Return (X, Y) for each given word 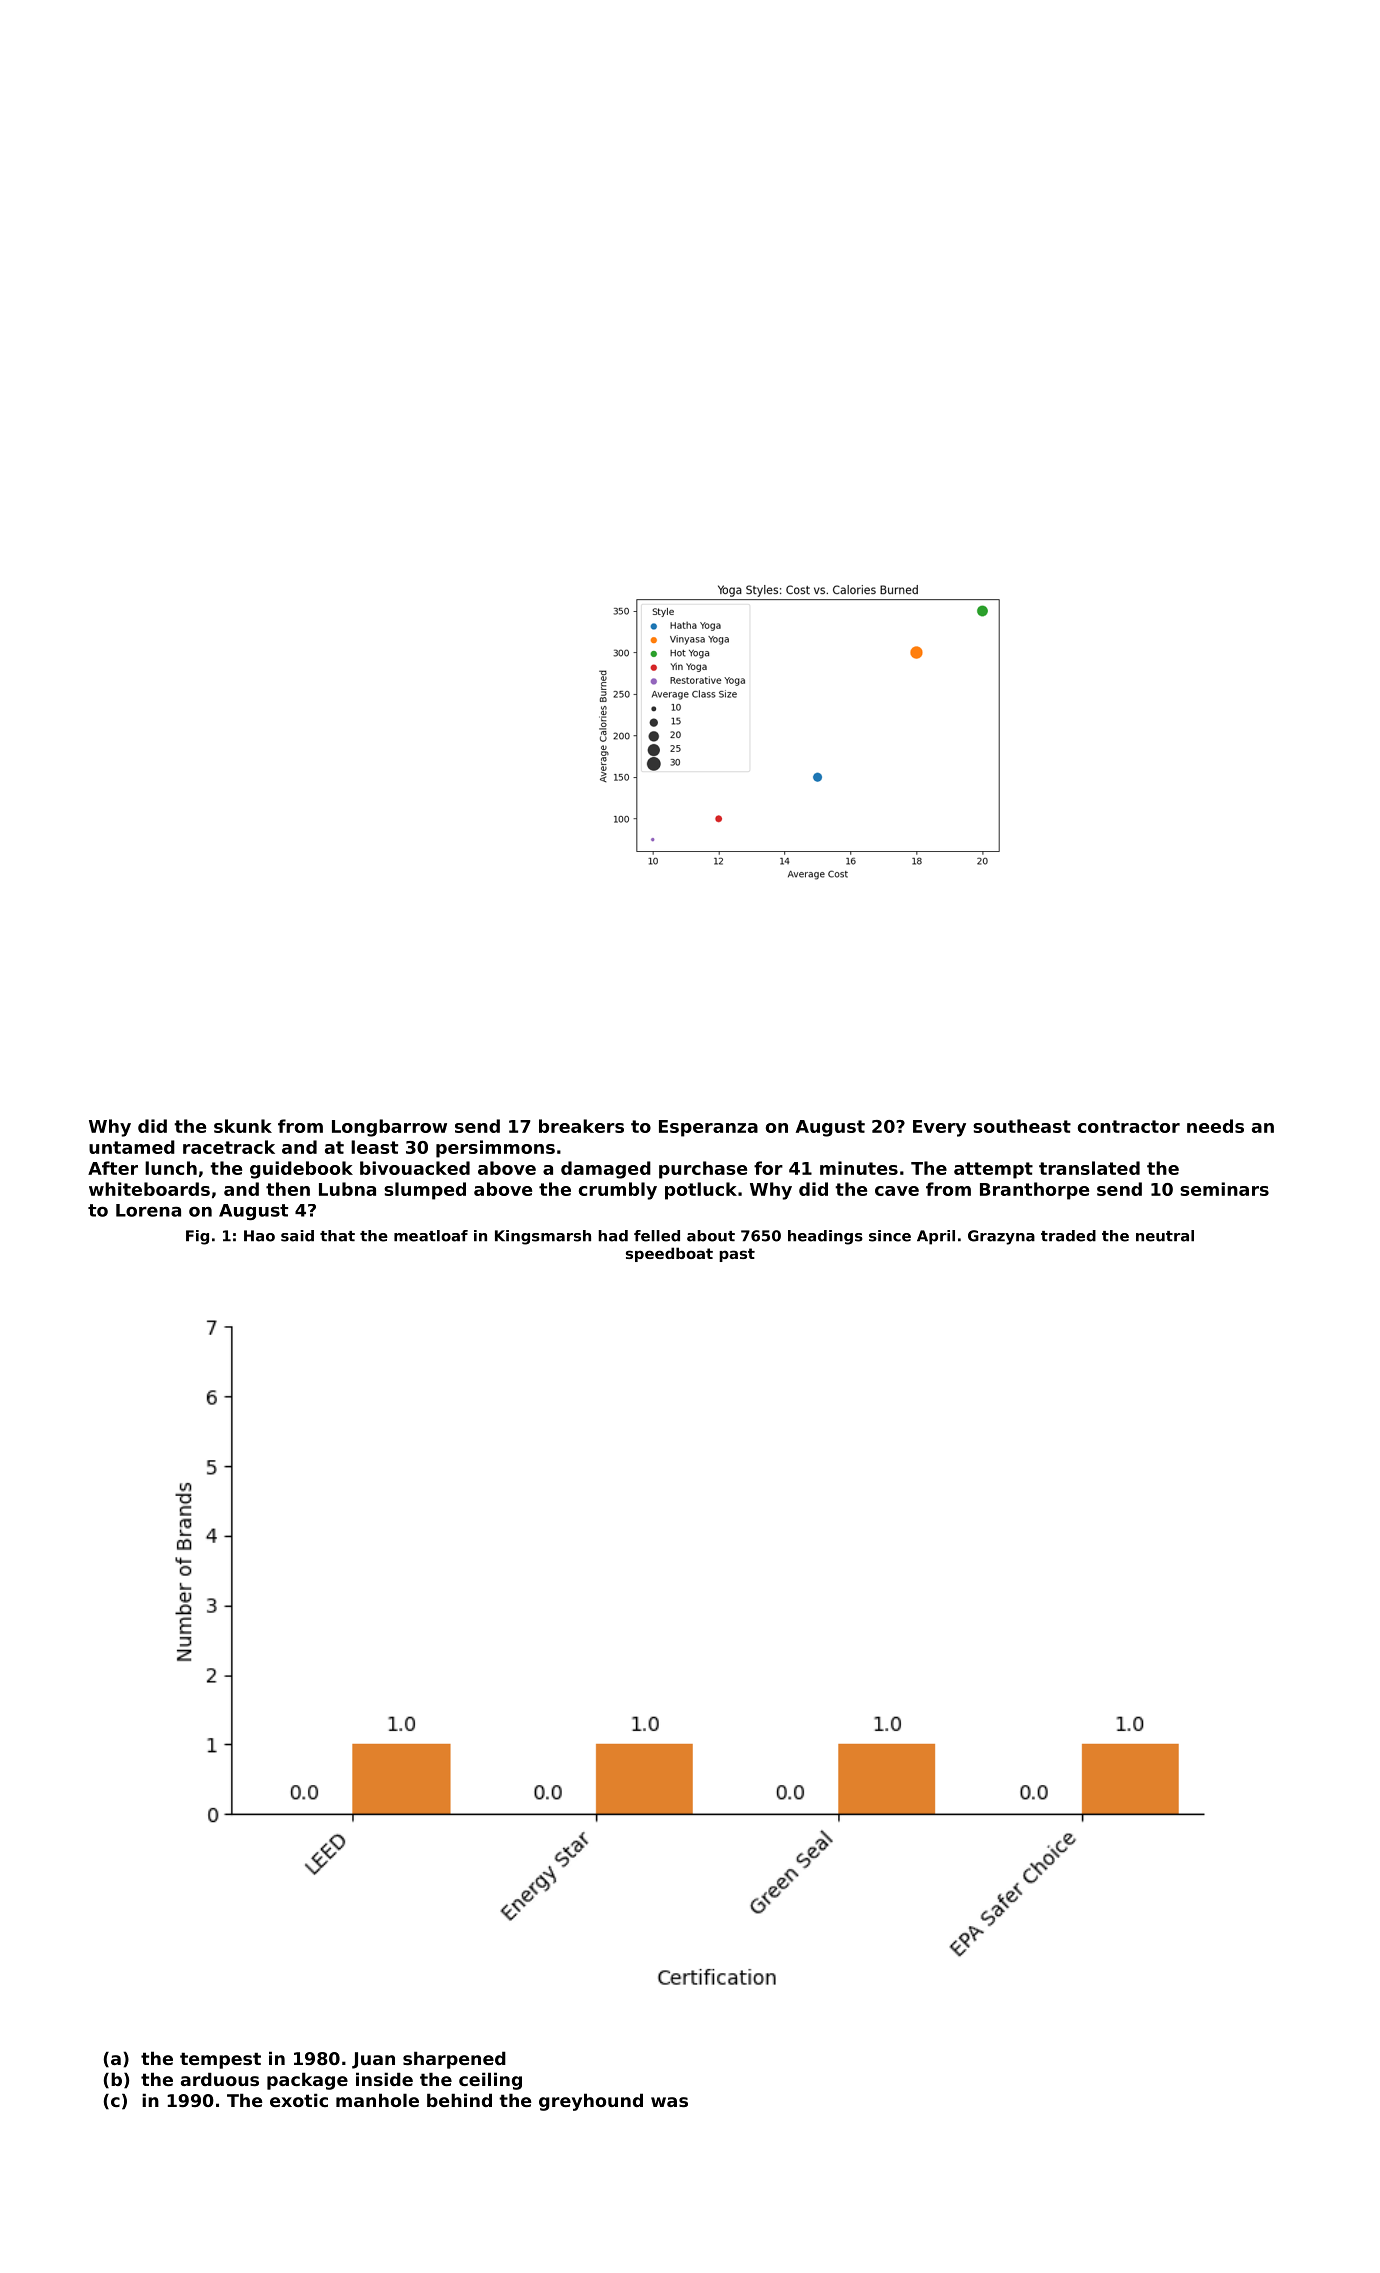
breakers (581, 1126)
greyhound (591, 2102)
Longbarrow (389, 1128)
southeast (1022, 1126)
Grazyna (1001, 1237)
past (737, 1255)
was (669, 2102)
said (297, 1236)
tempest (220, 2060)
